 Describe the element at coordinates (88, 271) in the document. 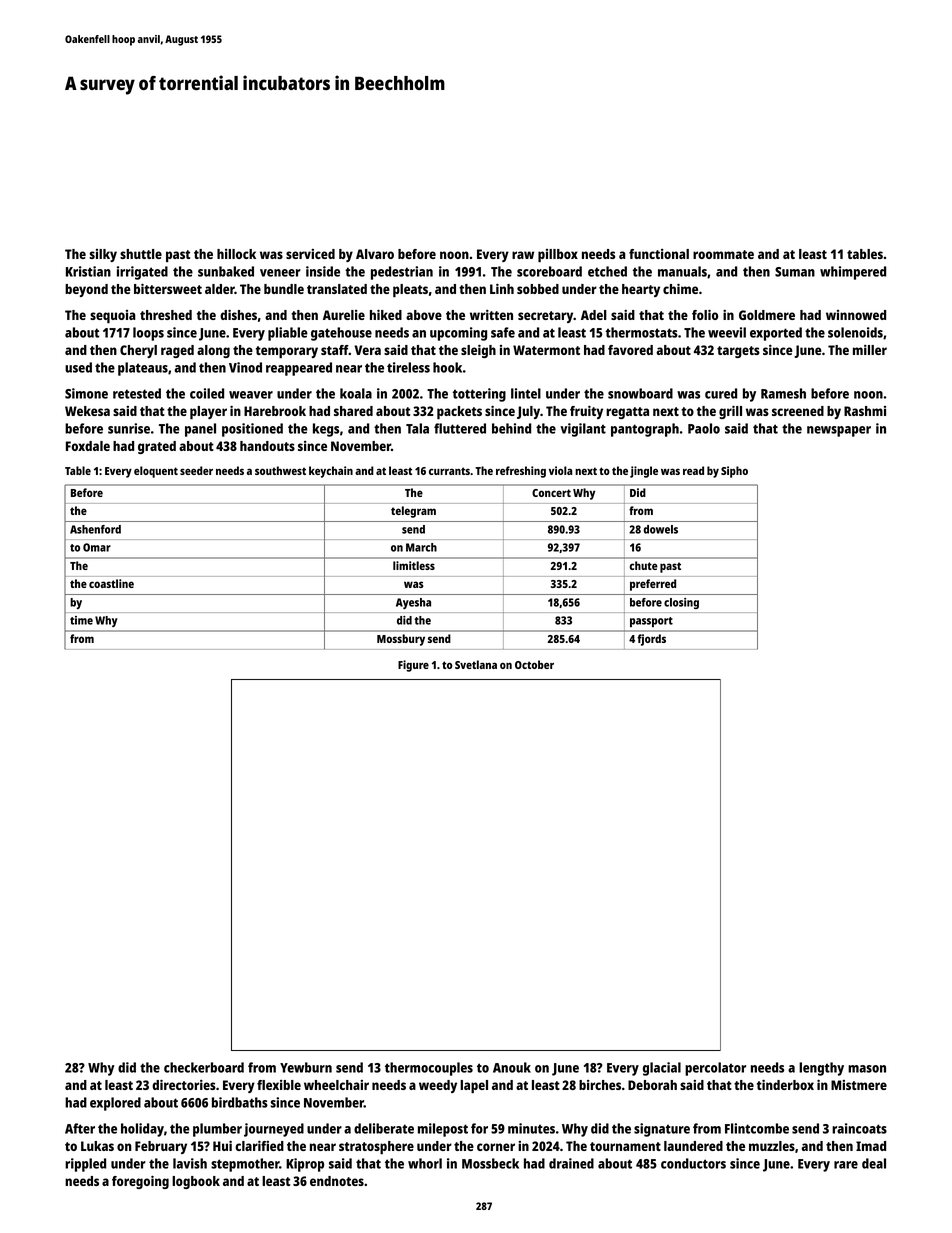

I see `Kristian` at that location.
